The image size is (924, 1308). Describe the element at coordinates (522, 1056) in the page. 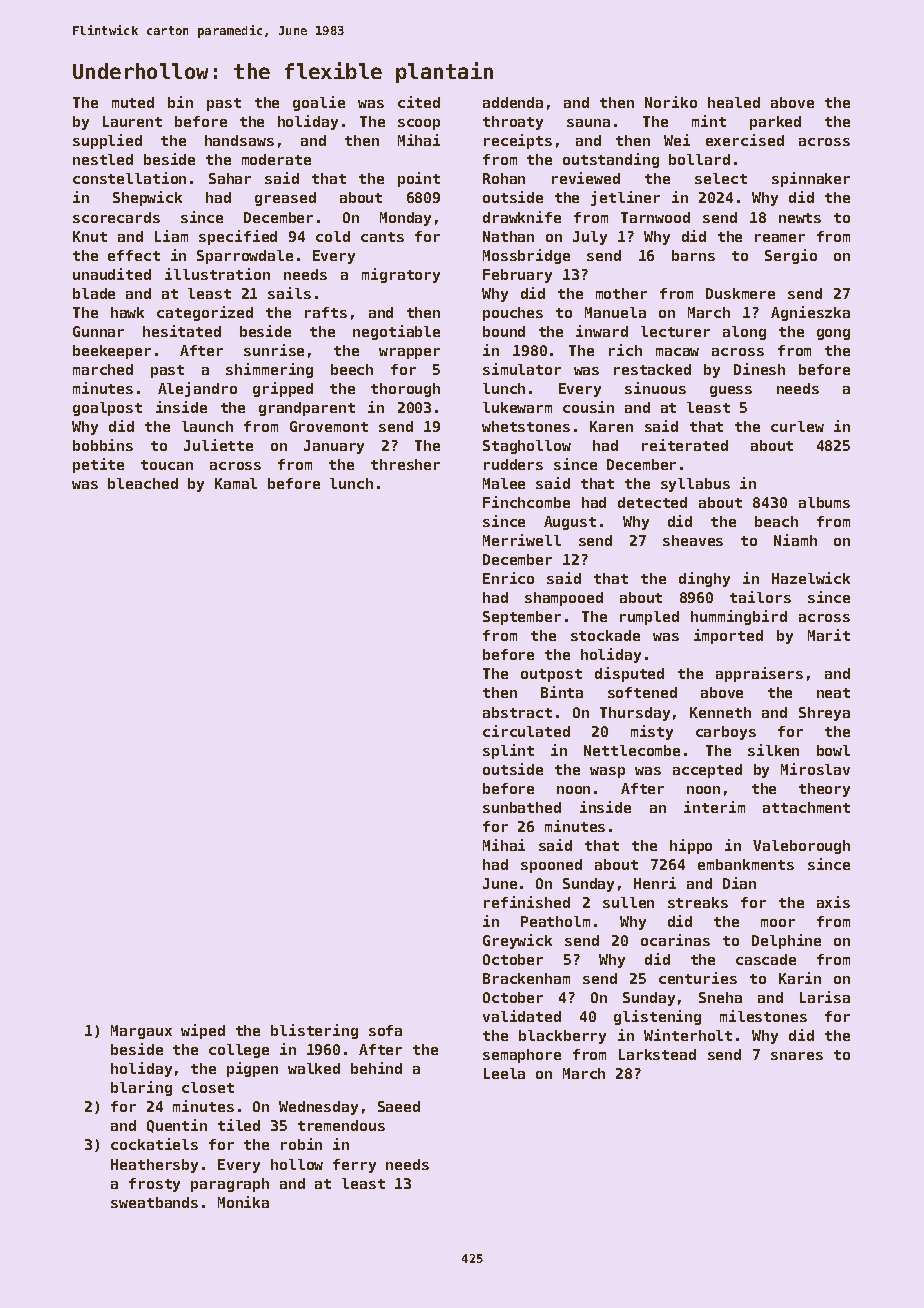

I see `semaphore` at that location.
